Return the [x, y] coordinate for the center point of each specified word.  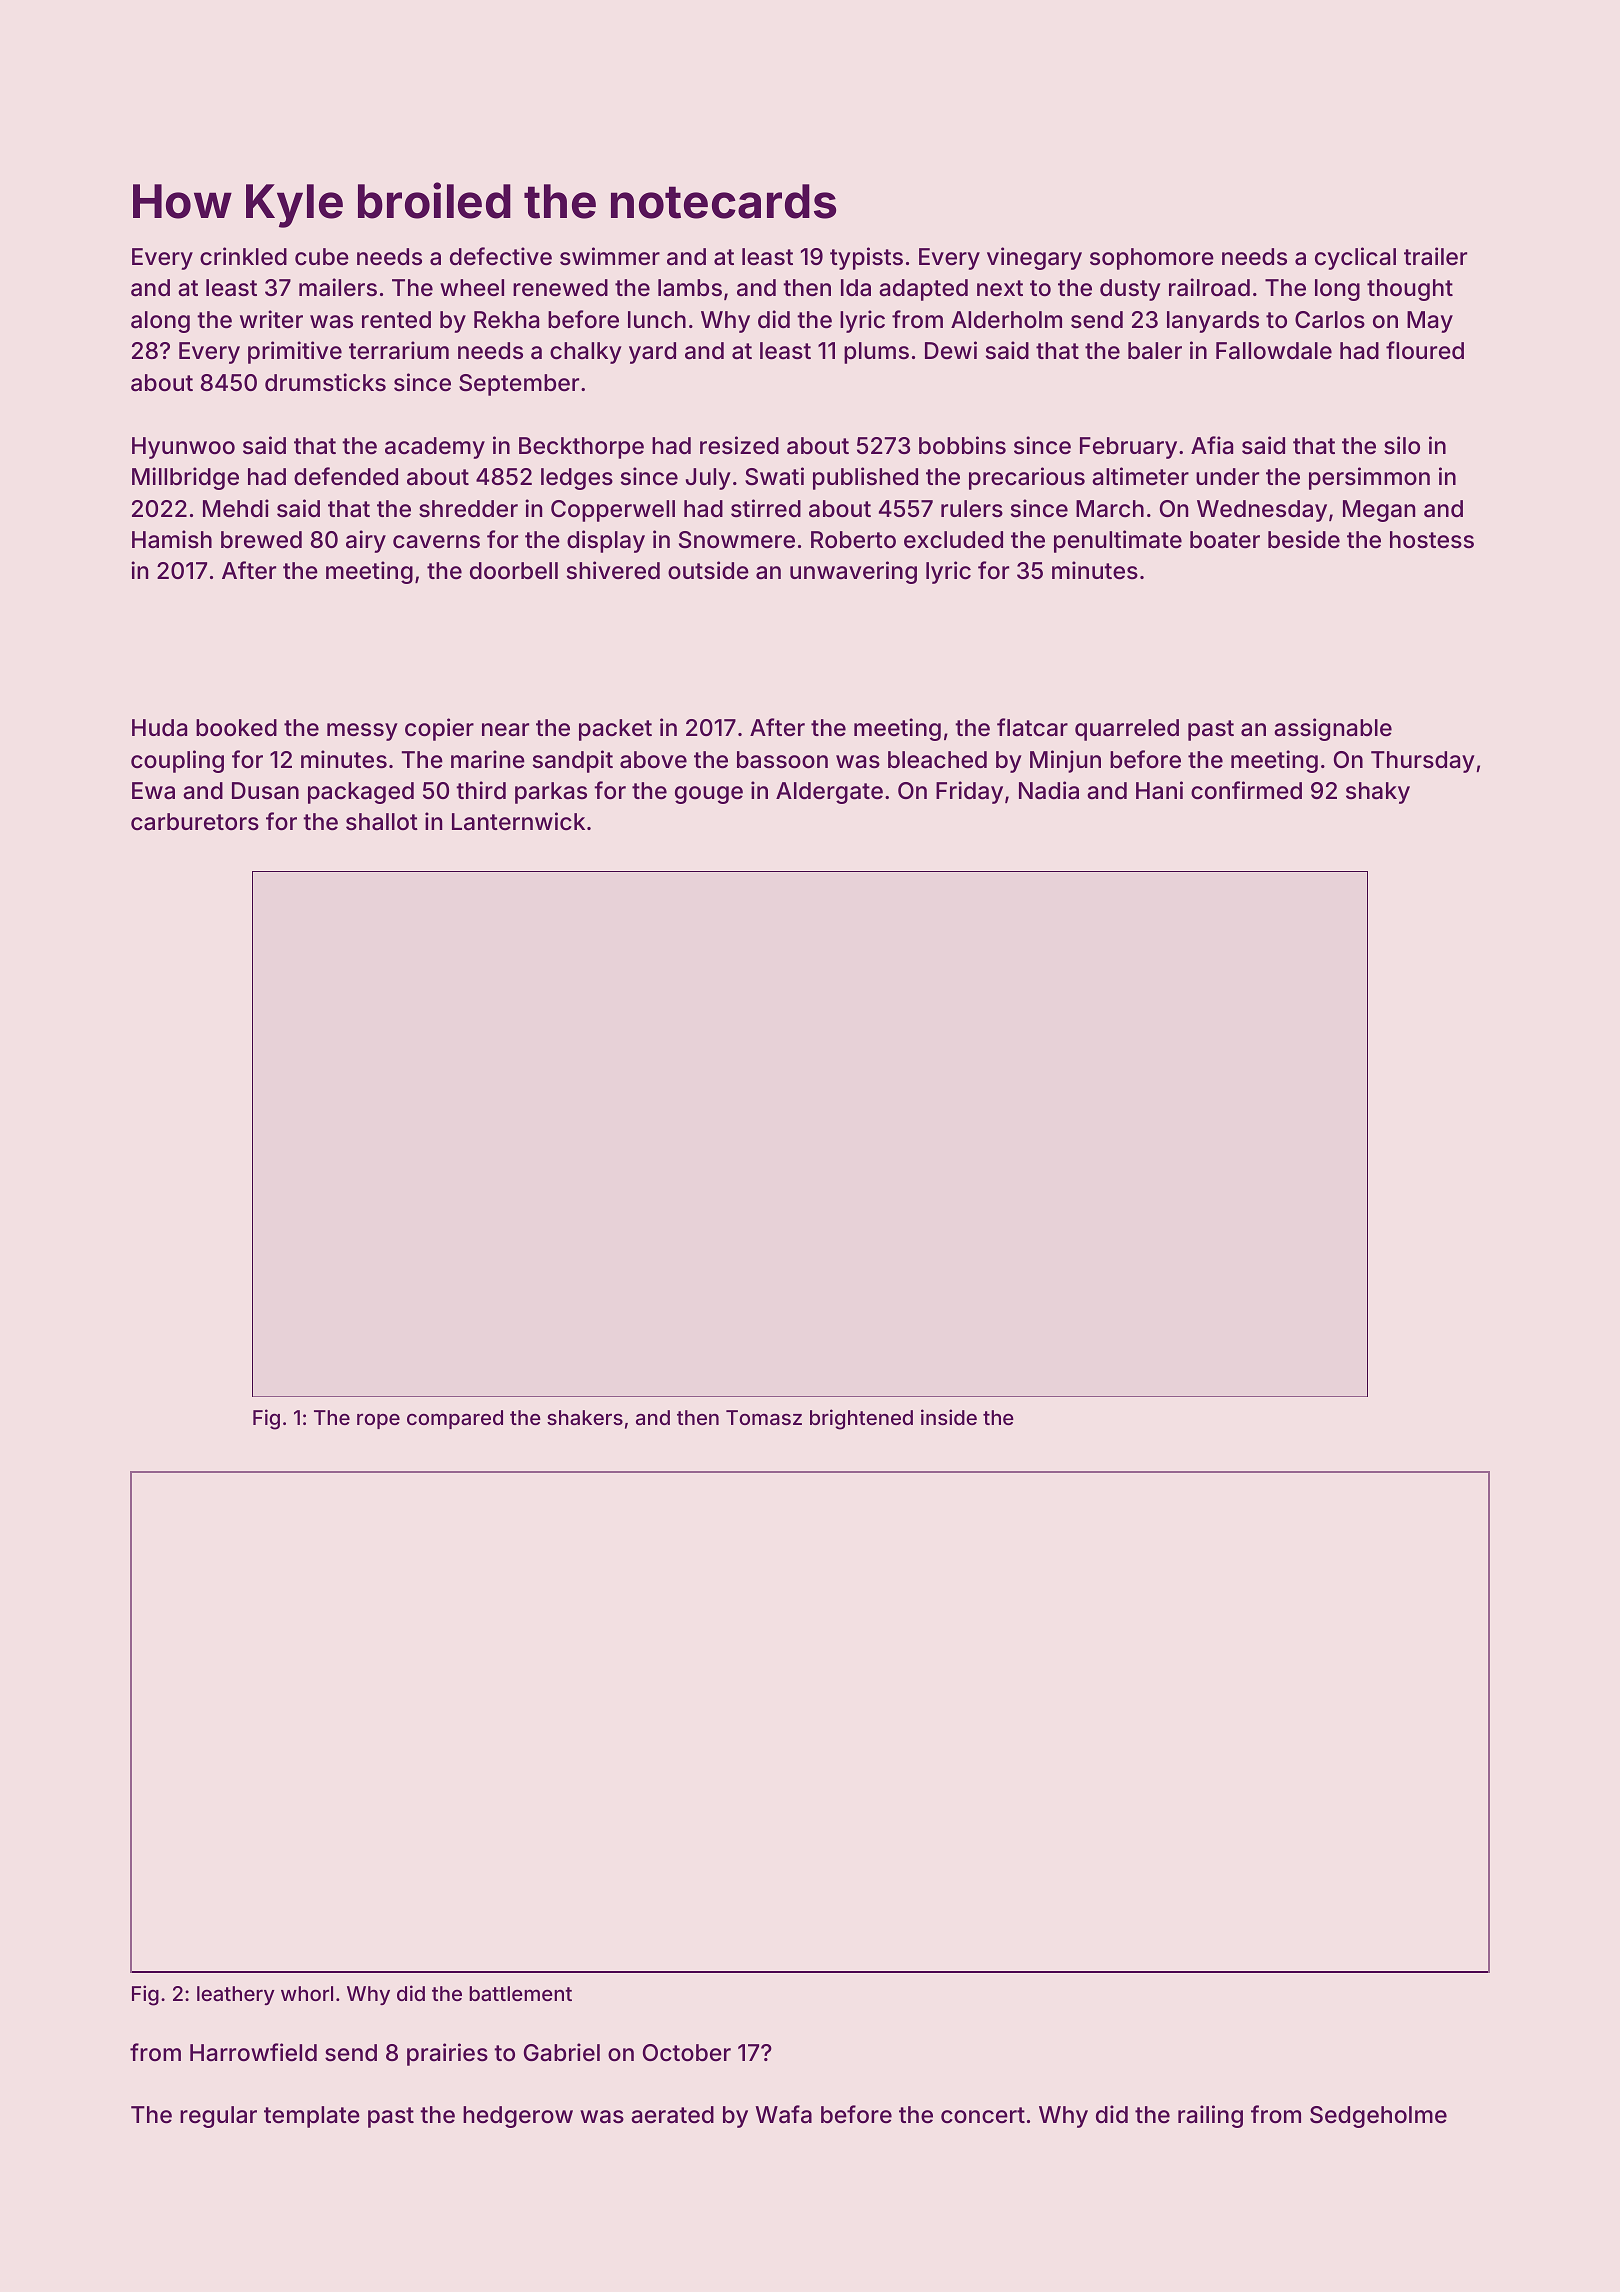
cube [322, 257]
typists [866, 258]
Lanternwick [518, 821]
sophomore [1152, 259]
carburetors [195, 822]
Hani [1159, 790]
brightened [861, 1419]
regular [218, 2117]
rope [378, 1421]
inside [949, 1417]
